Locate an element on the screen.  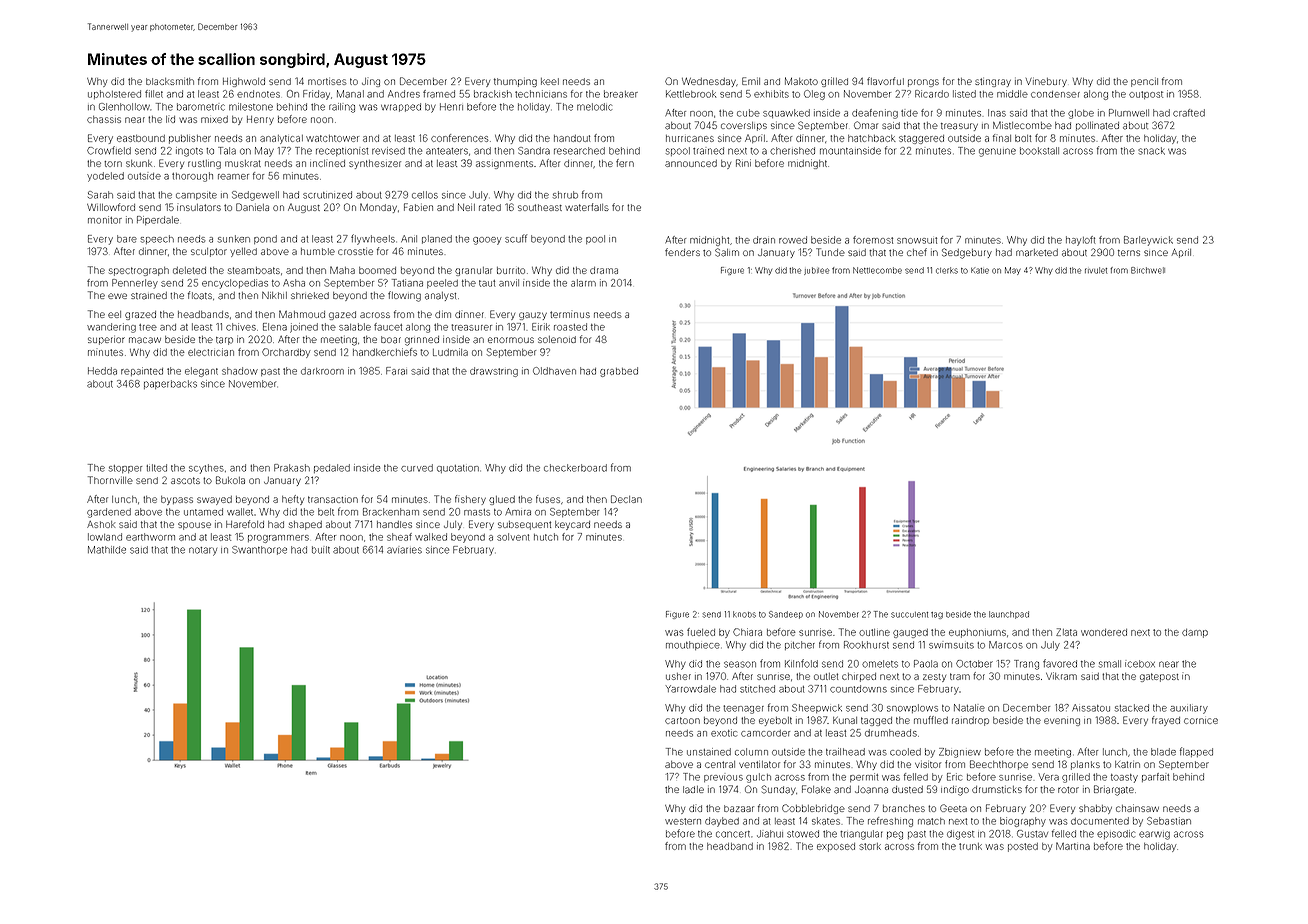
launchpad is located at coordinates (1009, 615).
